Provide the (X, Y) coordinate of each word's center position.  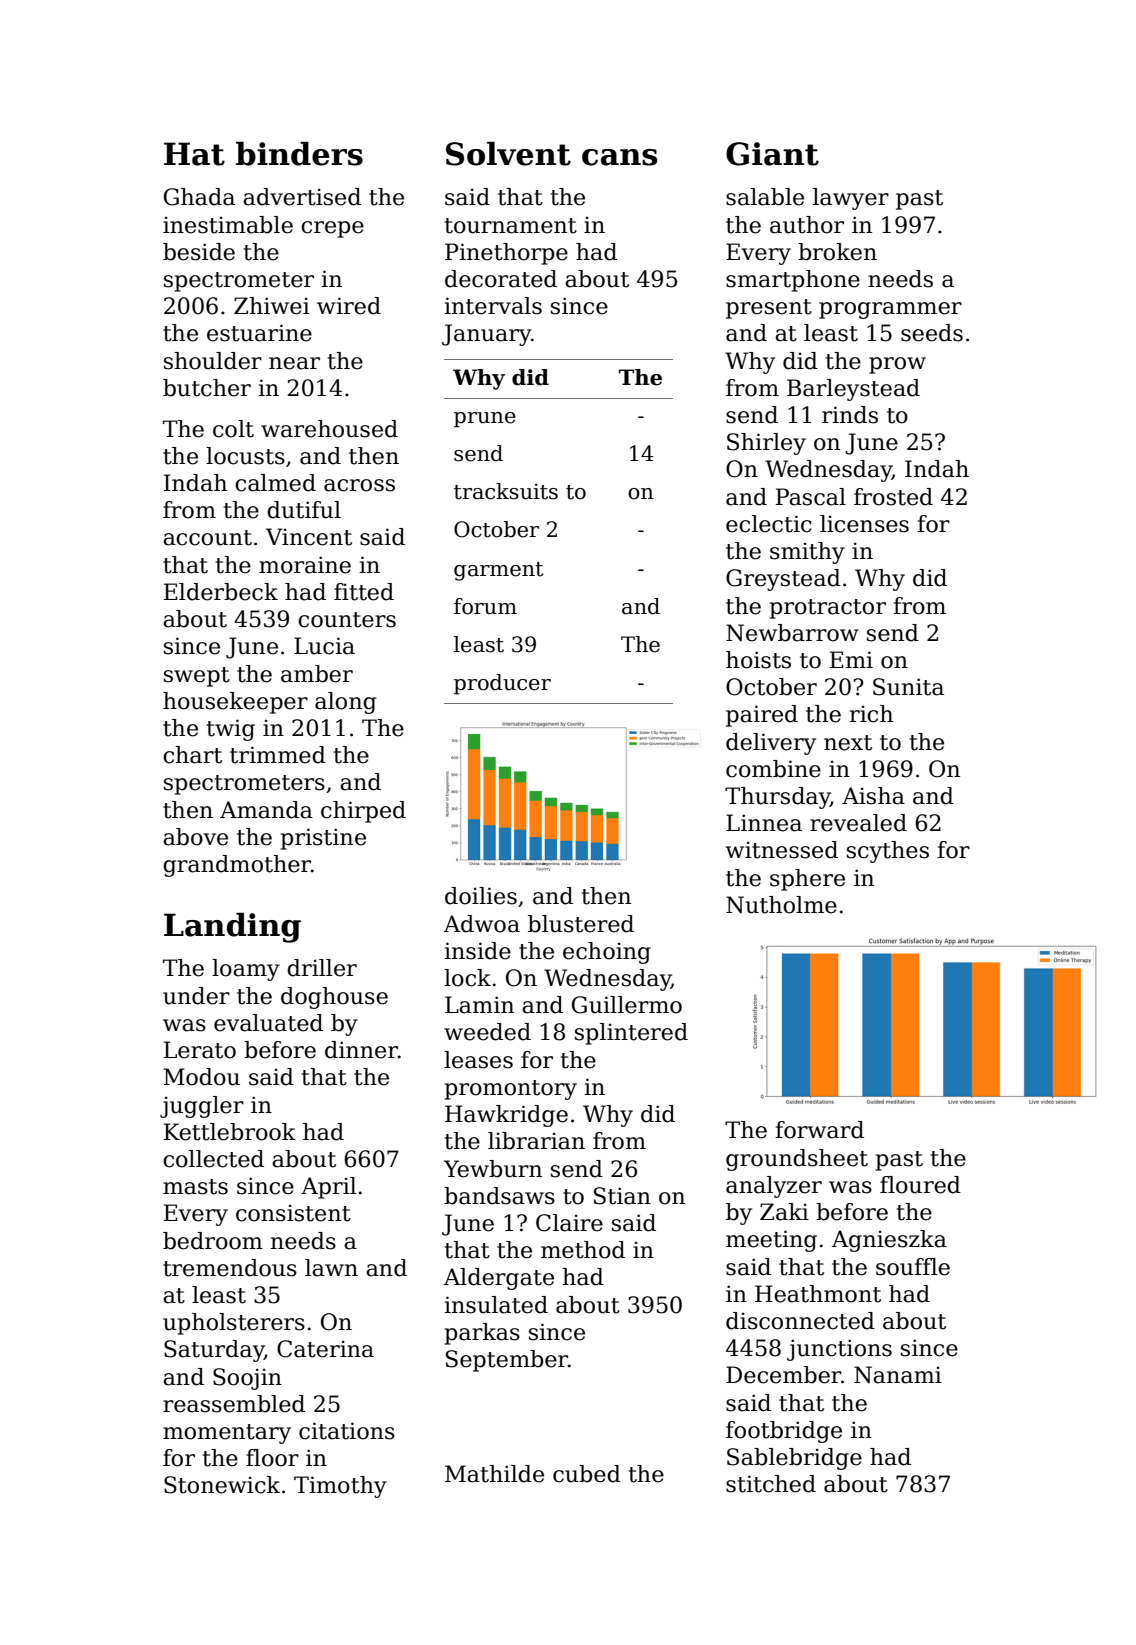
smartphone (793, 281)
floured (920, 1185)
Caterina (325, 1349)
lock (467, 978)
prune (485, 420)
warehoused (329, 429)
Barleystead (853, 390)
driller (322, 968)
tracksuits (506, 491)
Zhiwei (272, 306)
